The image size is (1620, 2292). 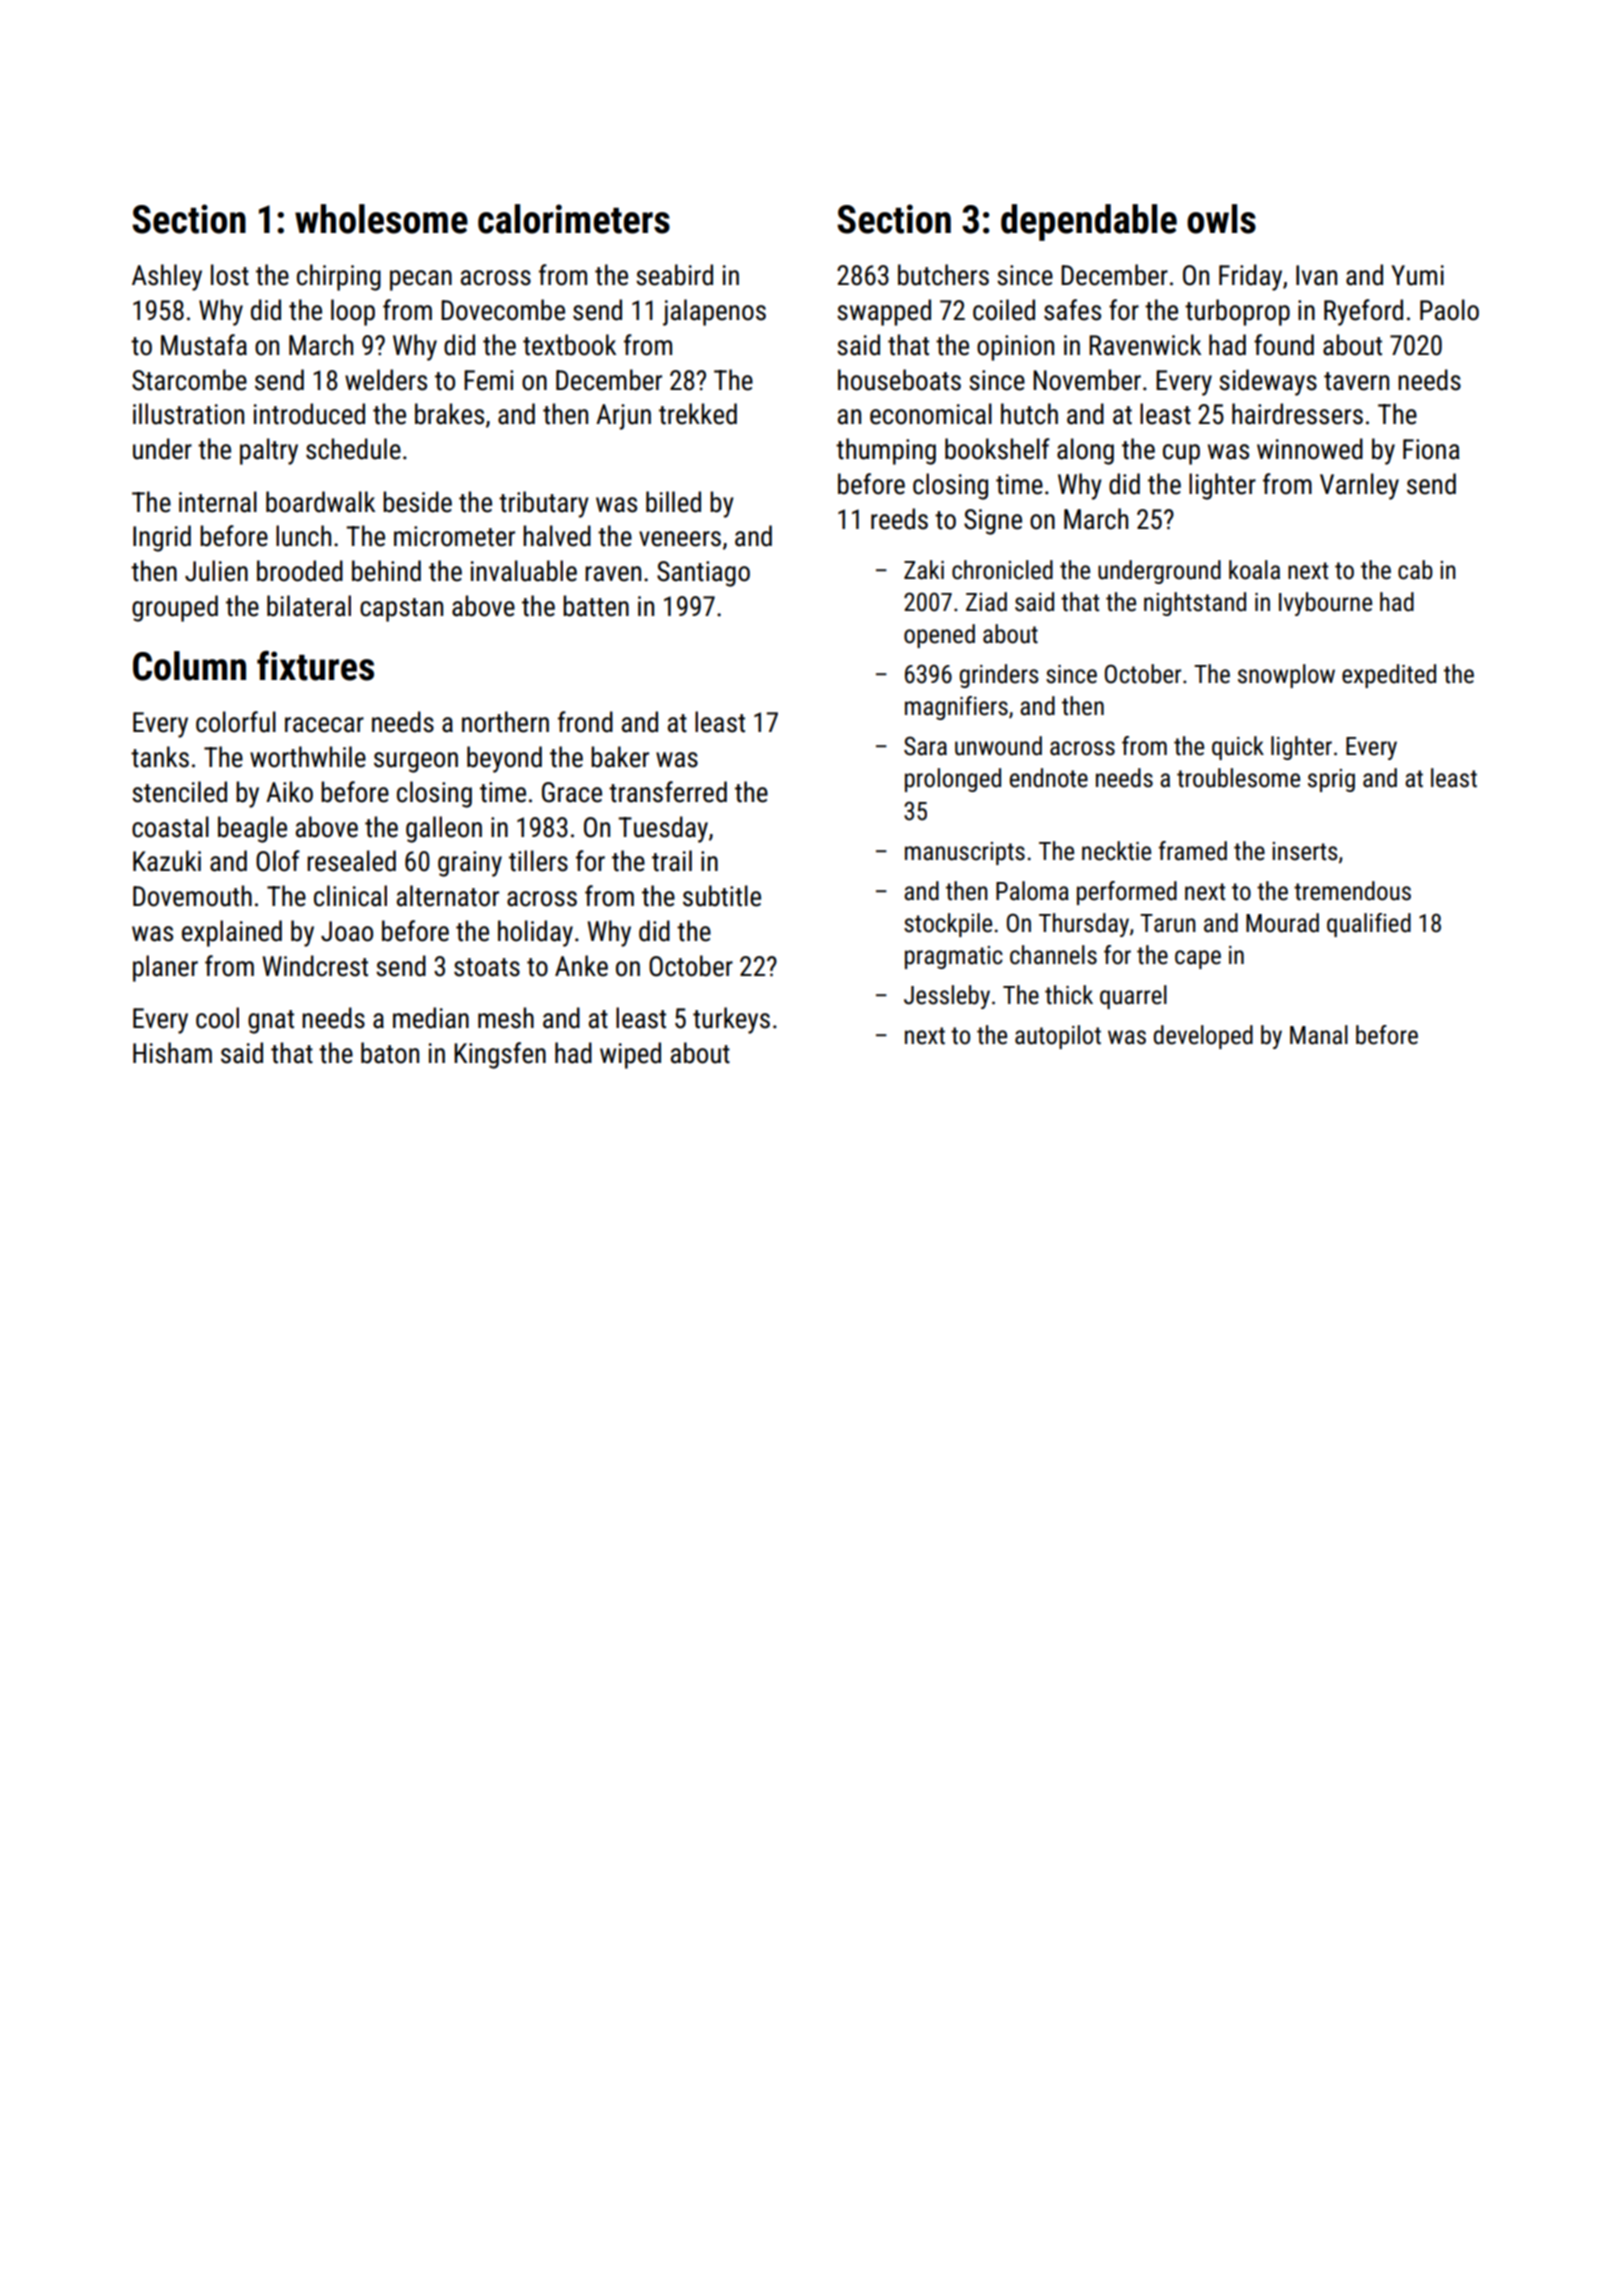 I want to click on tremendous, so click(x=1352, y=891).
